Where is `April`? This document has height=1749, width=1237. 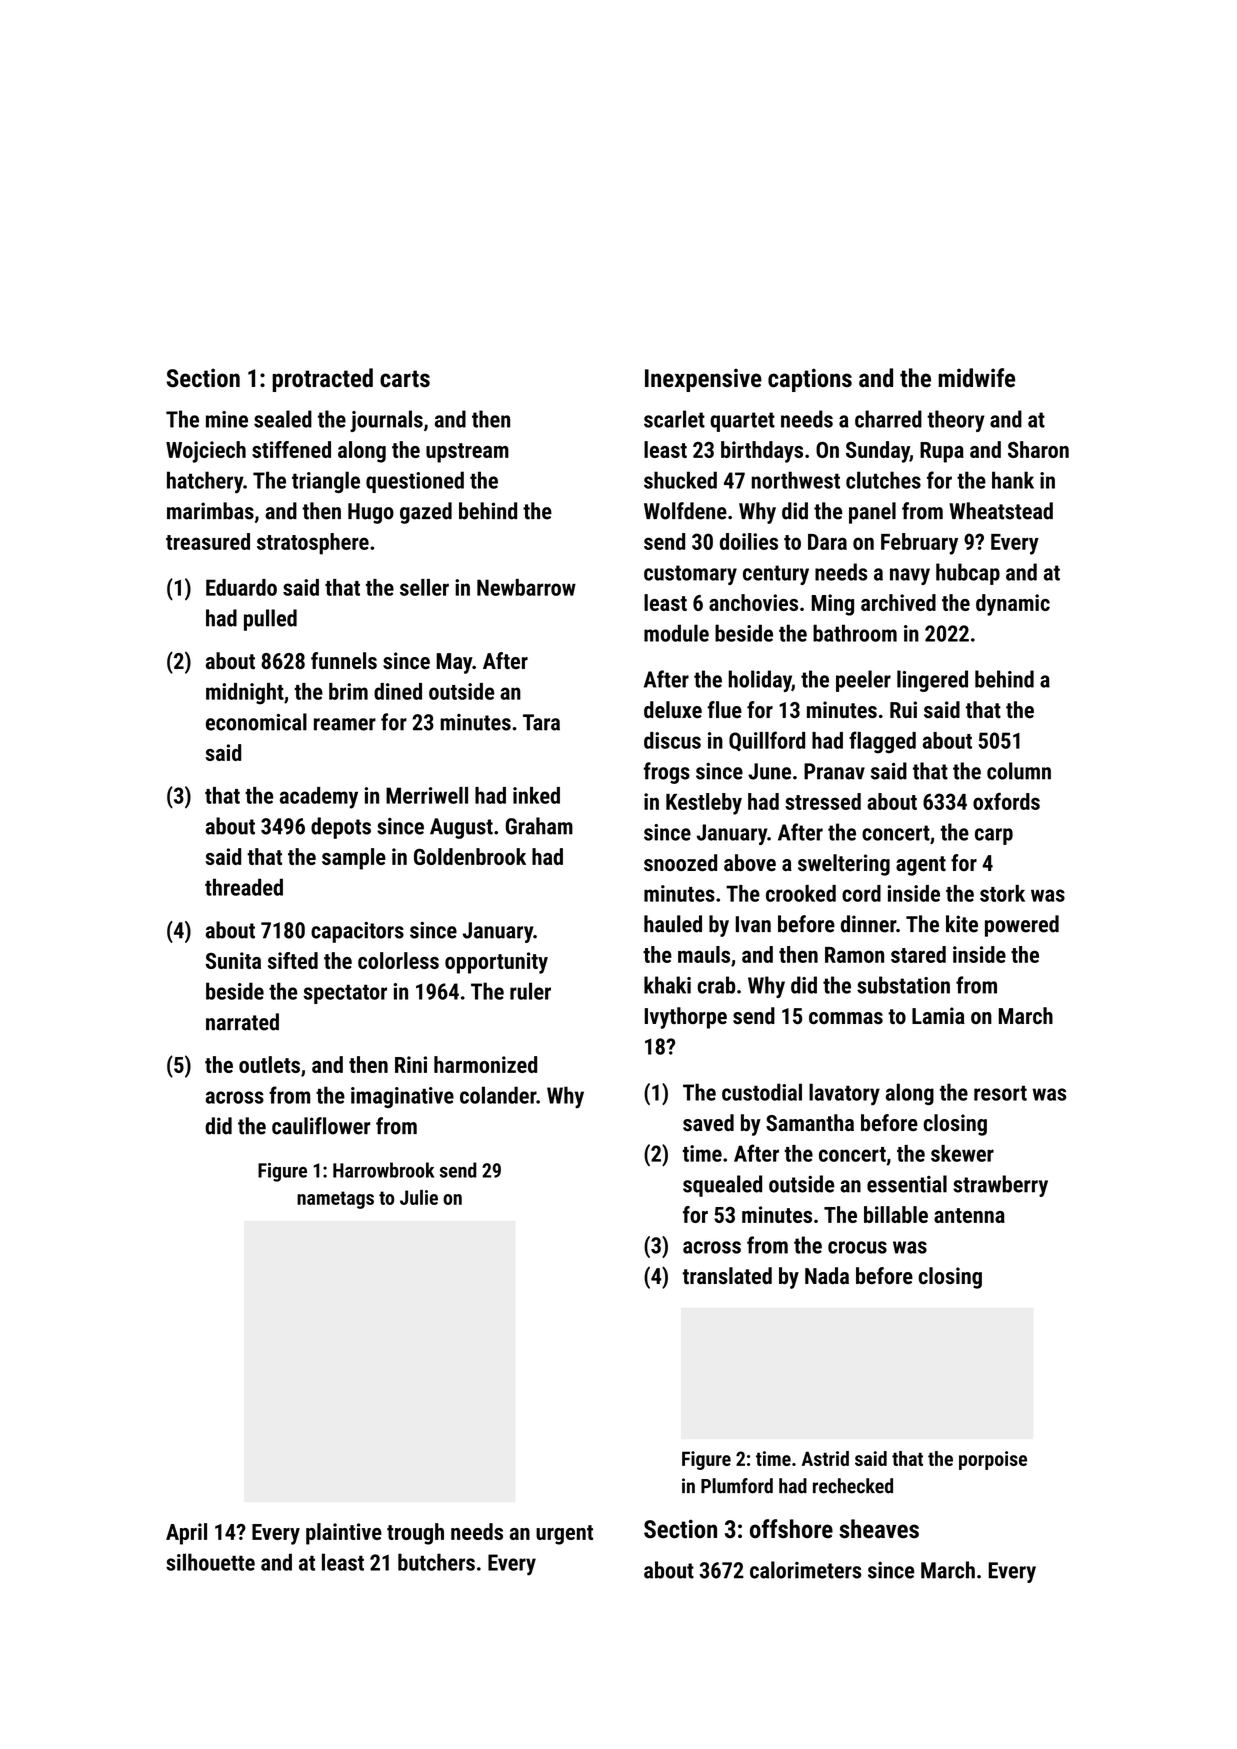 April is located at coordinates (186, 1534).
